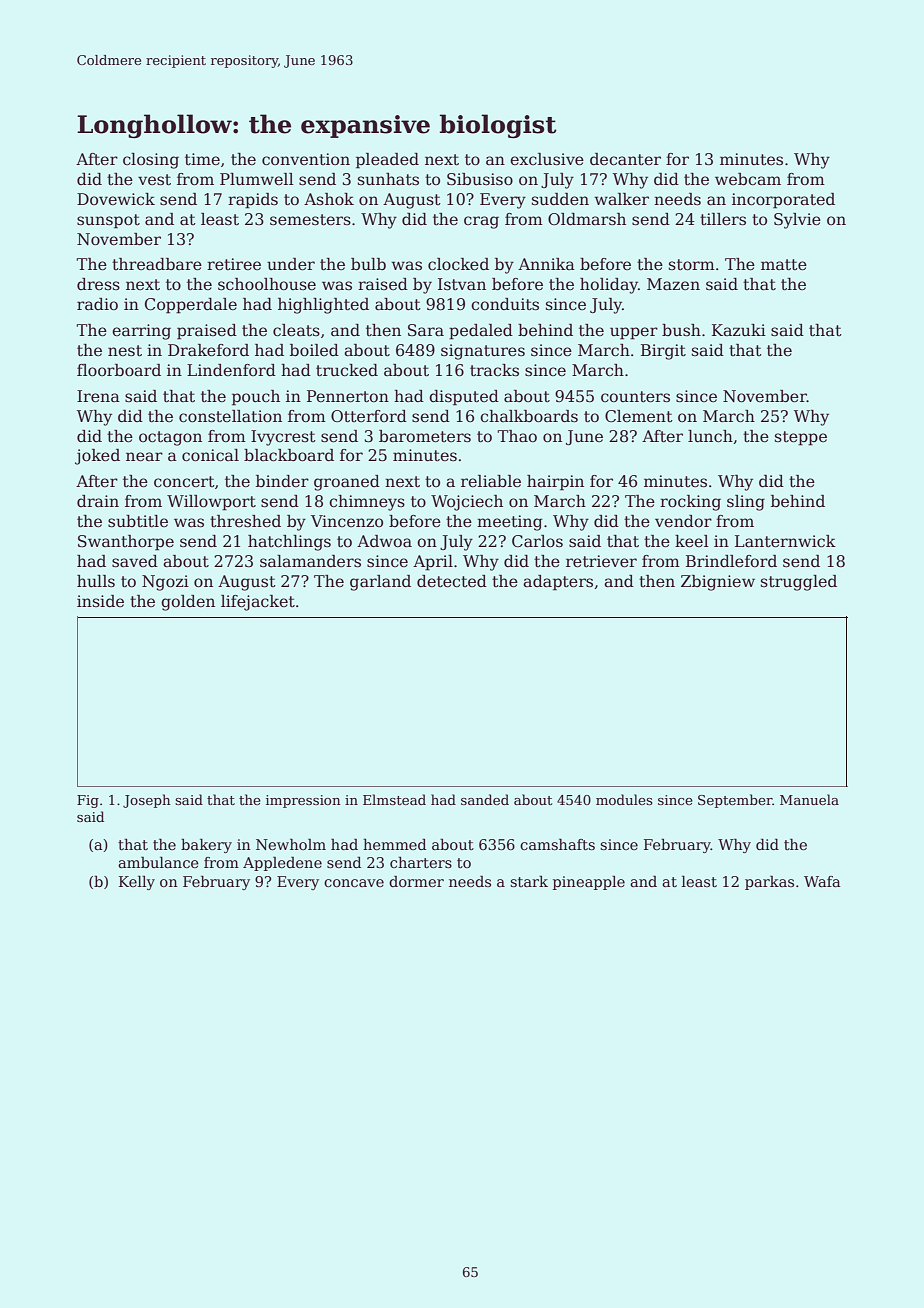 The height and width of the screenshot is (1308, 924). Describe the element at coordinates (151, 161) in the screenshot. I see `closing` at that location.
